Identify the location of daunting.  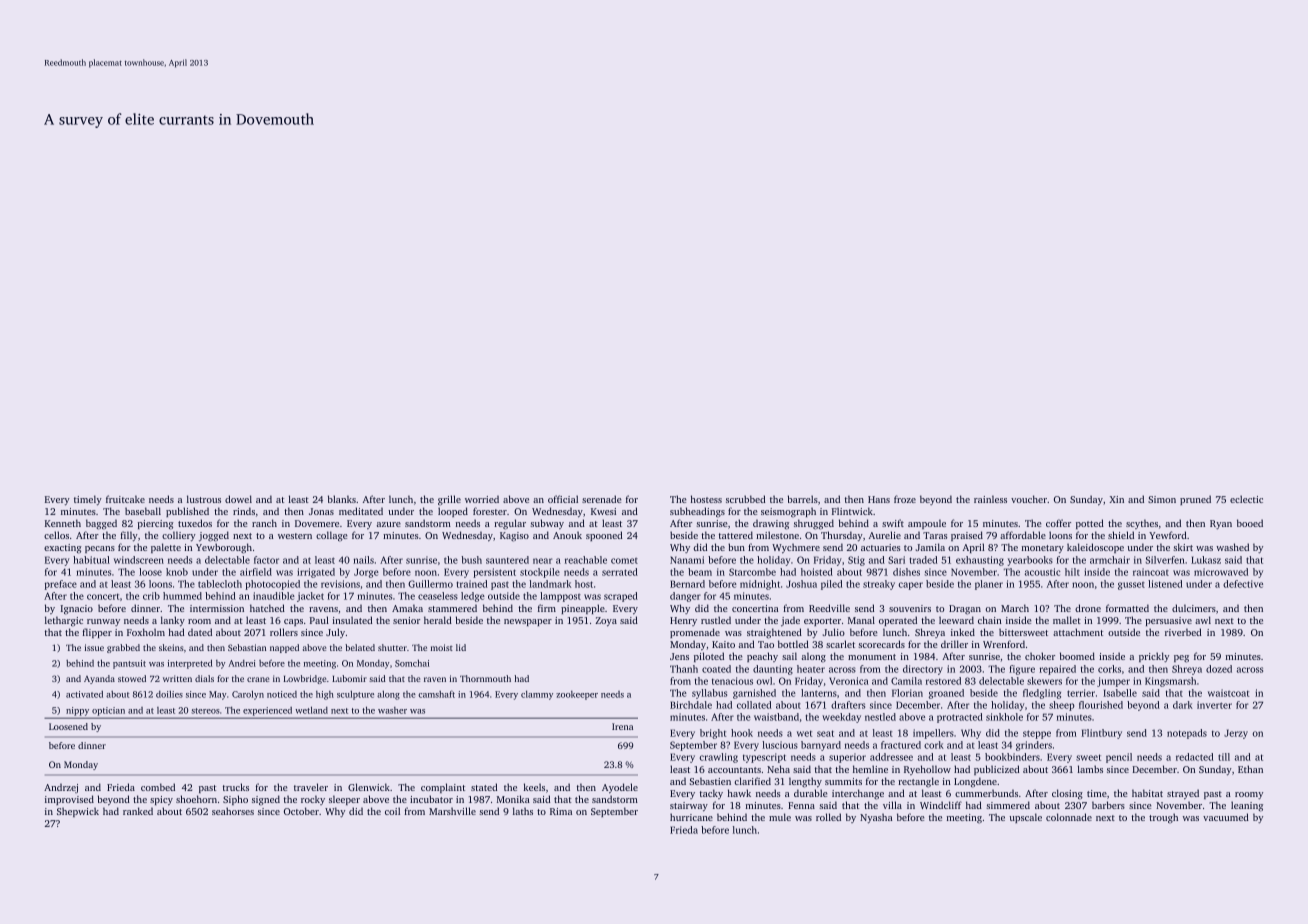
(773, 670).
